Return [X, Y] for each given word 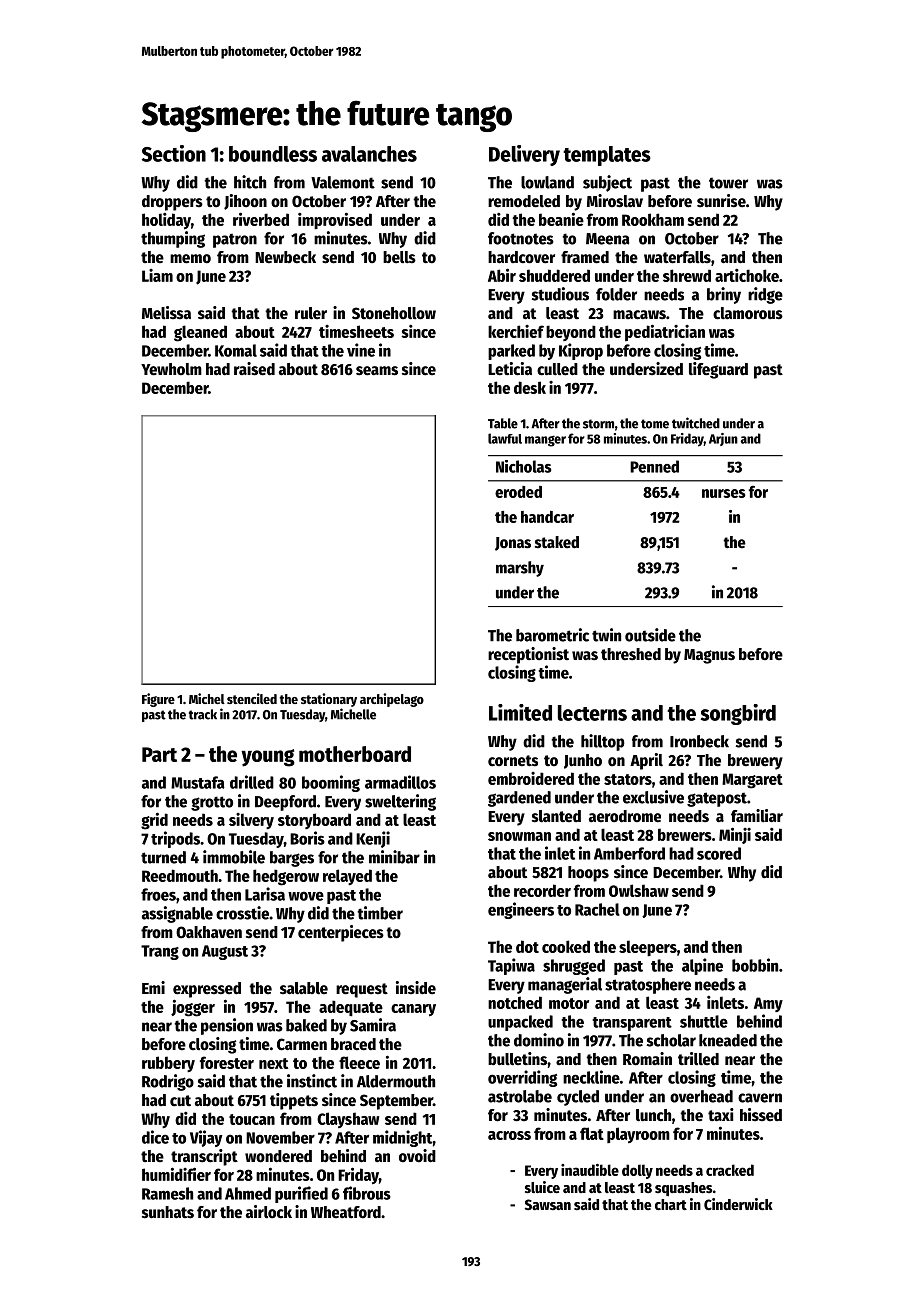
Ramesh [167, 1193]
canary [413, 1010]
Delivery [524, 155]
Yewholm [171, 369]
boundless [273, 154]
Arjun [723, 439]
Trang [160, 952]
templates [607, 156]
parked [511, 352]
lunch [653, 1115]
